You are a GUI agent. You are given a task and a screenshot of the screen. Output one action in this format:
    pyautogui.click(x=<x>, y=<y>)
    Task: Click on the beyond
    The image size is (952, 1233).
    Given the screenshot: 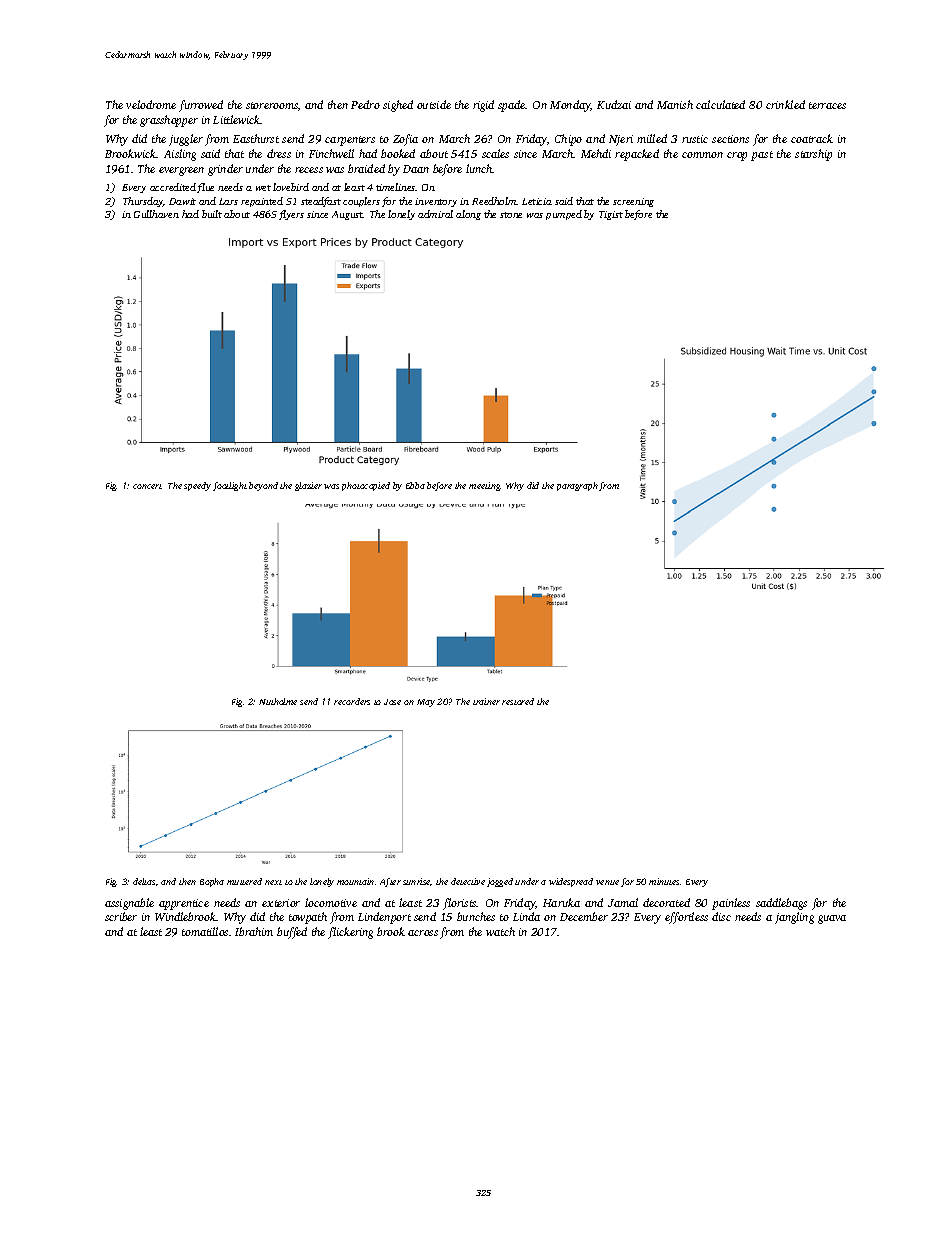 What is the action you would take?
    pyautogui.click(x=263, y=486)
